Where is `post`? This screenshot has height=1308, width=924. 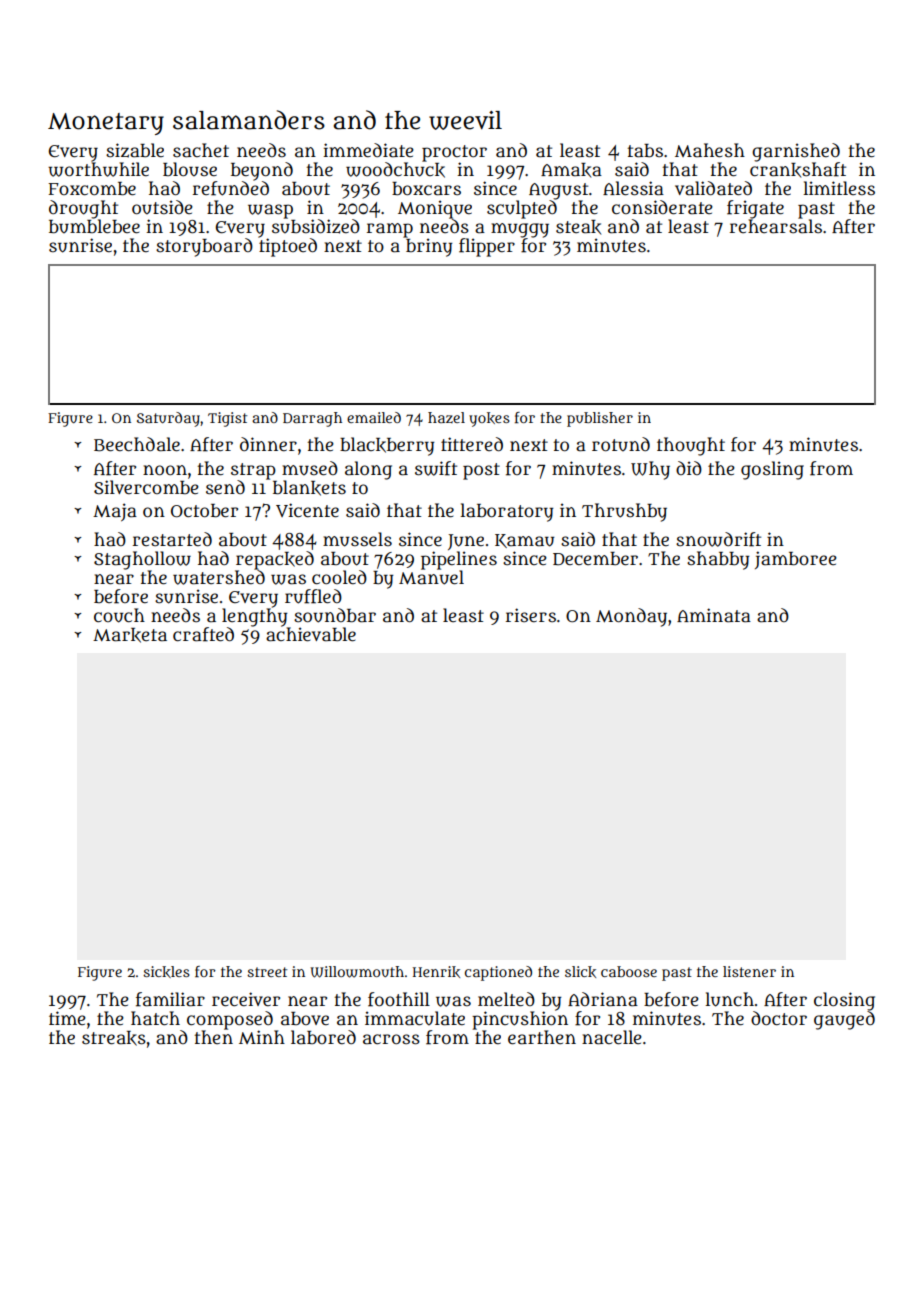
post is located at coordinates (481, 471).
